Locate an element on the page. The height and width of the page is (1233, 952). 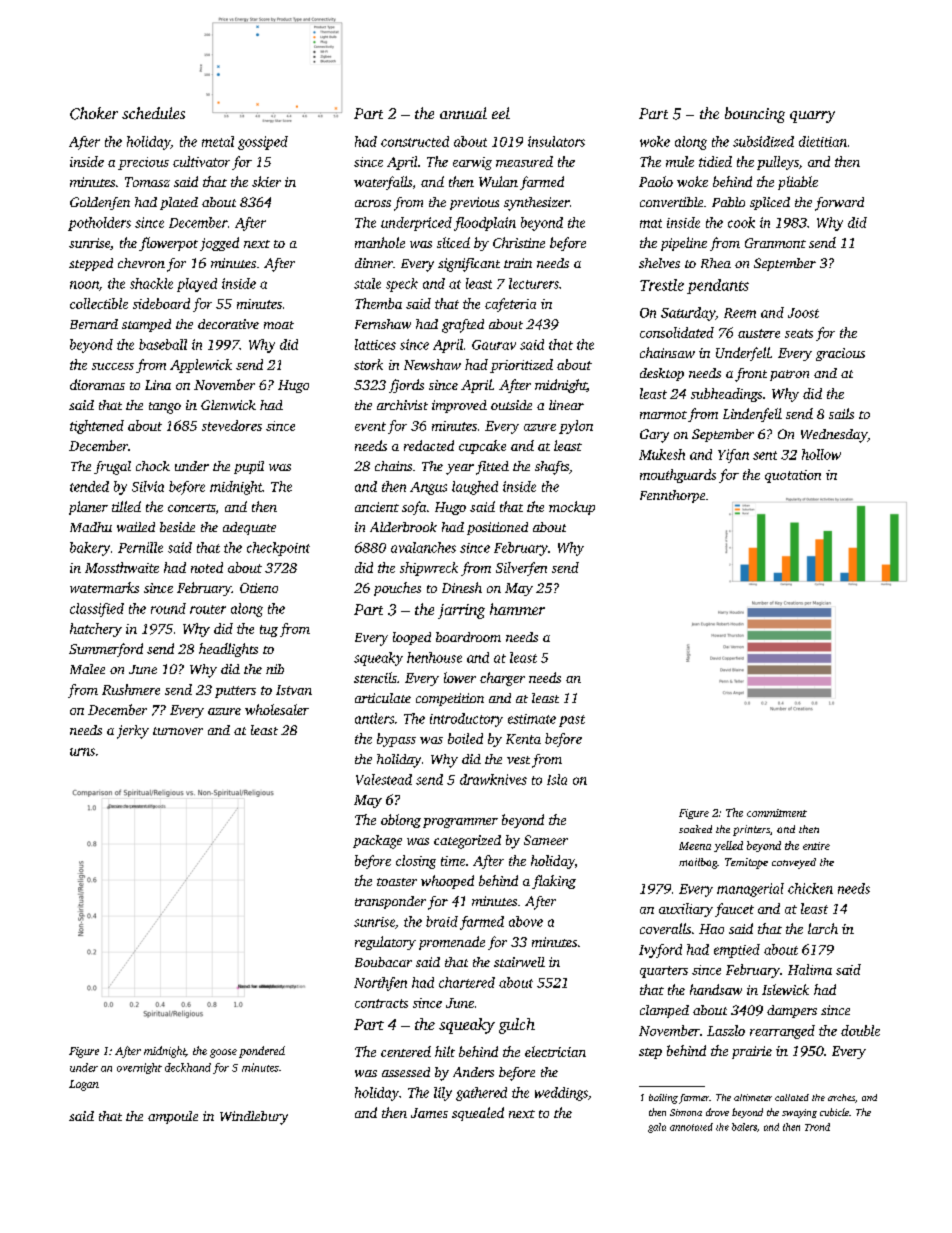
noted is located at coordinates (207, 567).
